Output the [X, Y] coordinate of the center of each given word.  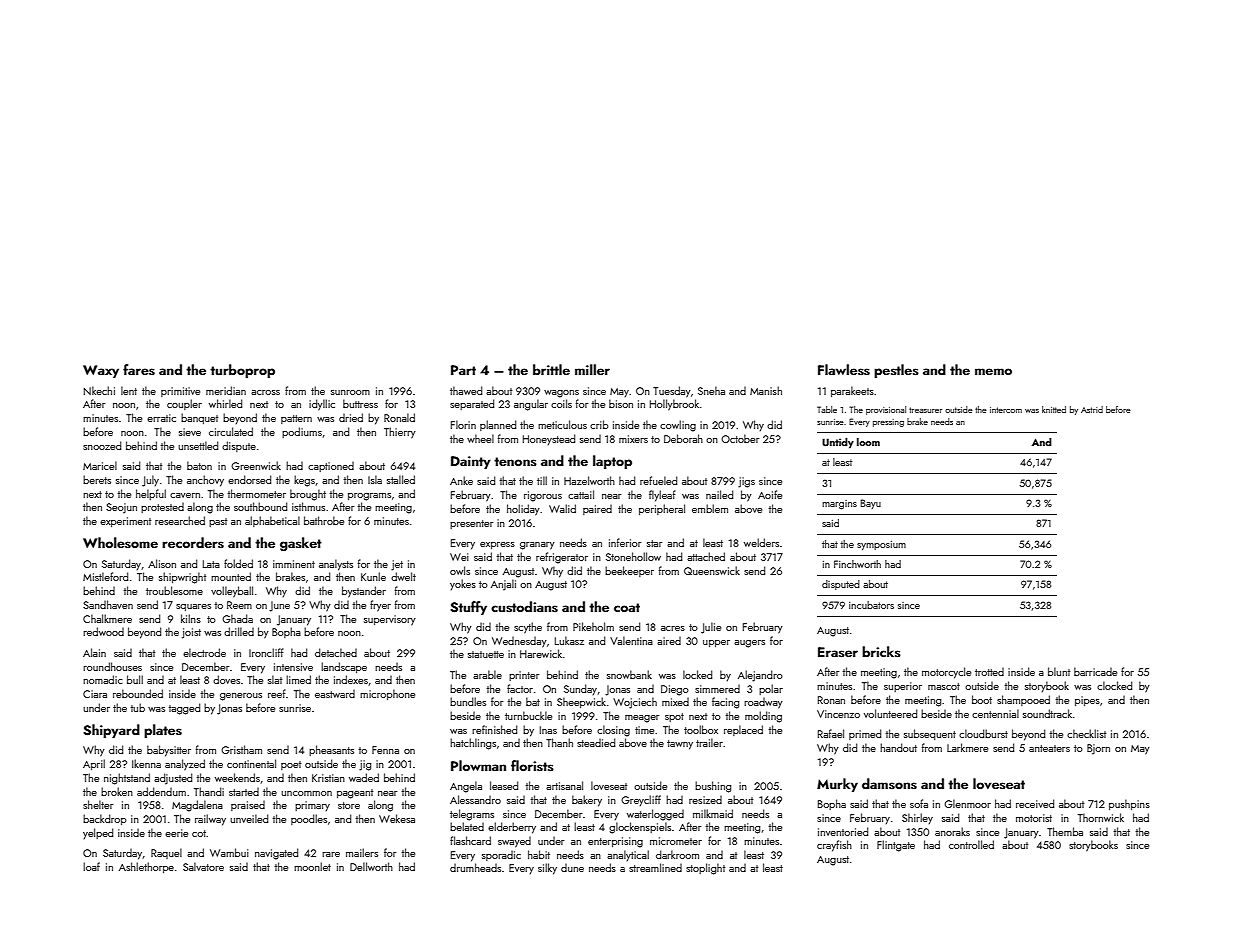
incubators [871, 605]
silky [547, 869]
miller [592, 369]
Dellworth [371, 866]
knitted [1054, 409]
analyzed [185, 765]
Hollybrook [674, 405]
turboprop [242, 371]
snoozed [102, 445]
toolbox [701, 729]
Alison [162, 563]
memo [993, 371]
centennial [995, 713]
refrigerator [562, 558]
